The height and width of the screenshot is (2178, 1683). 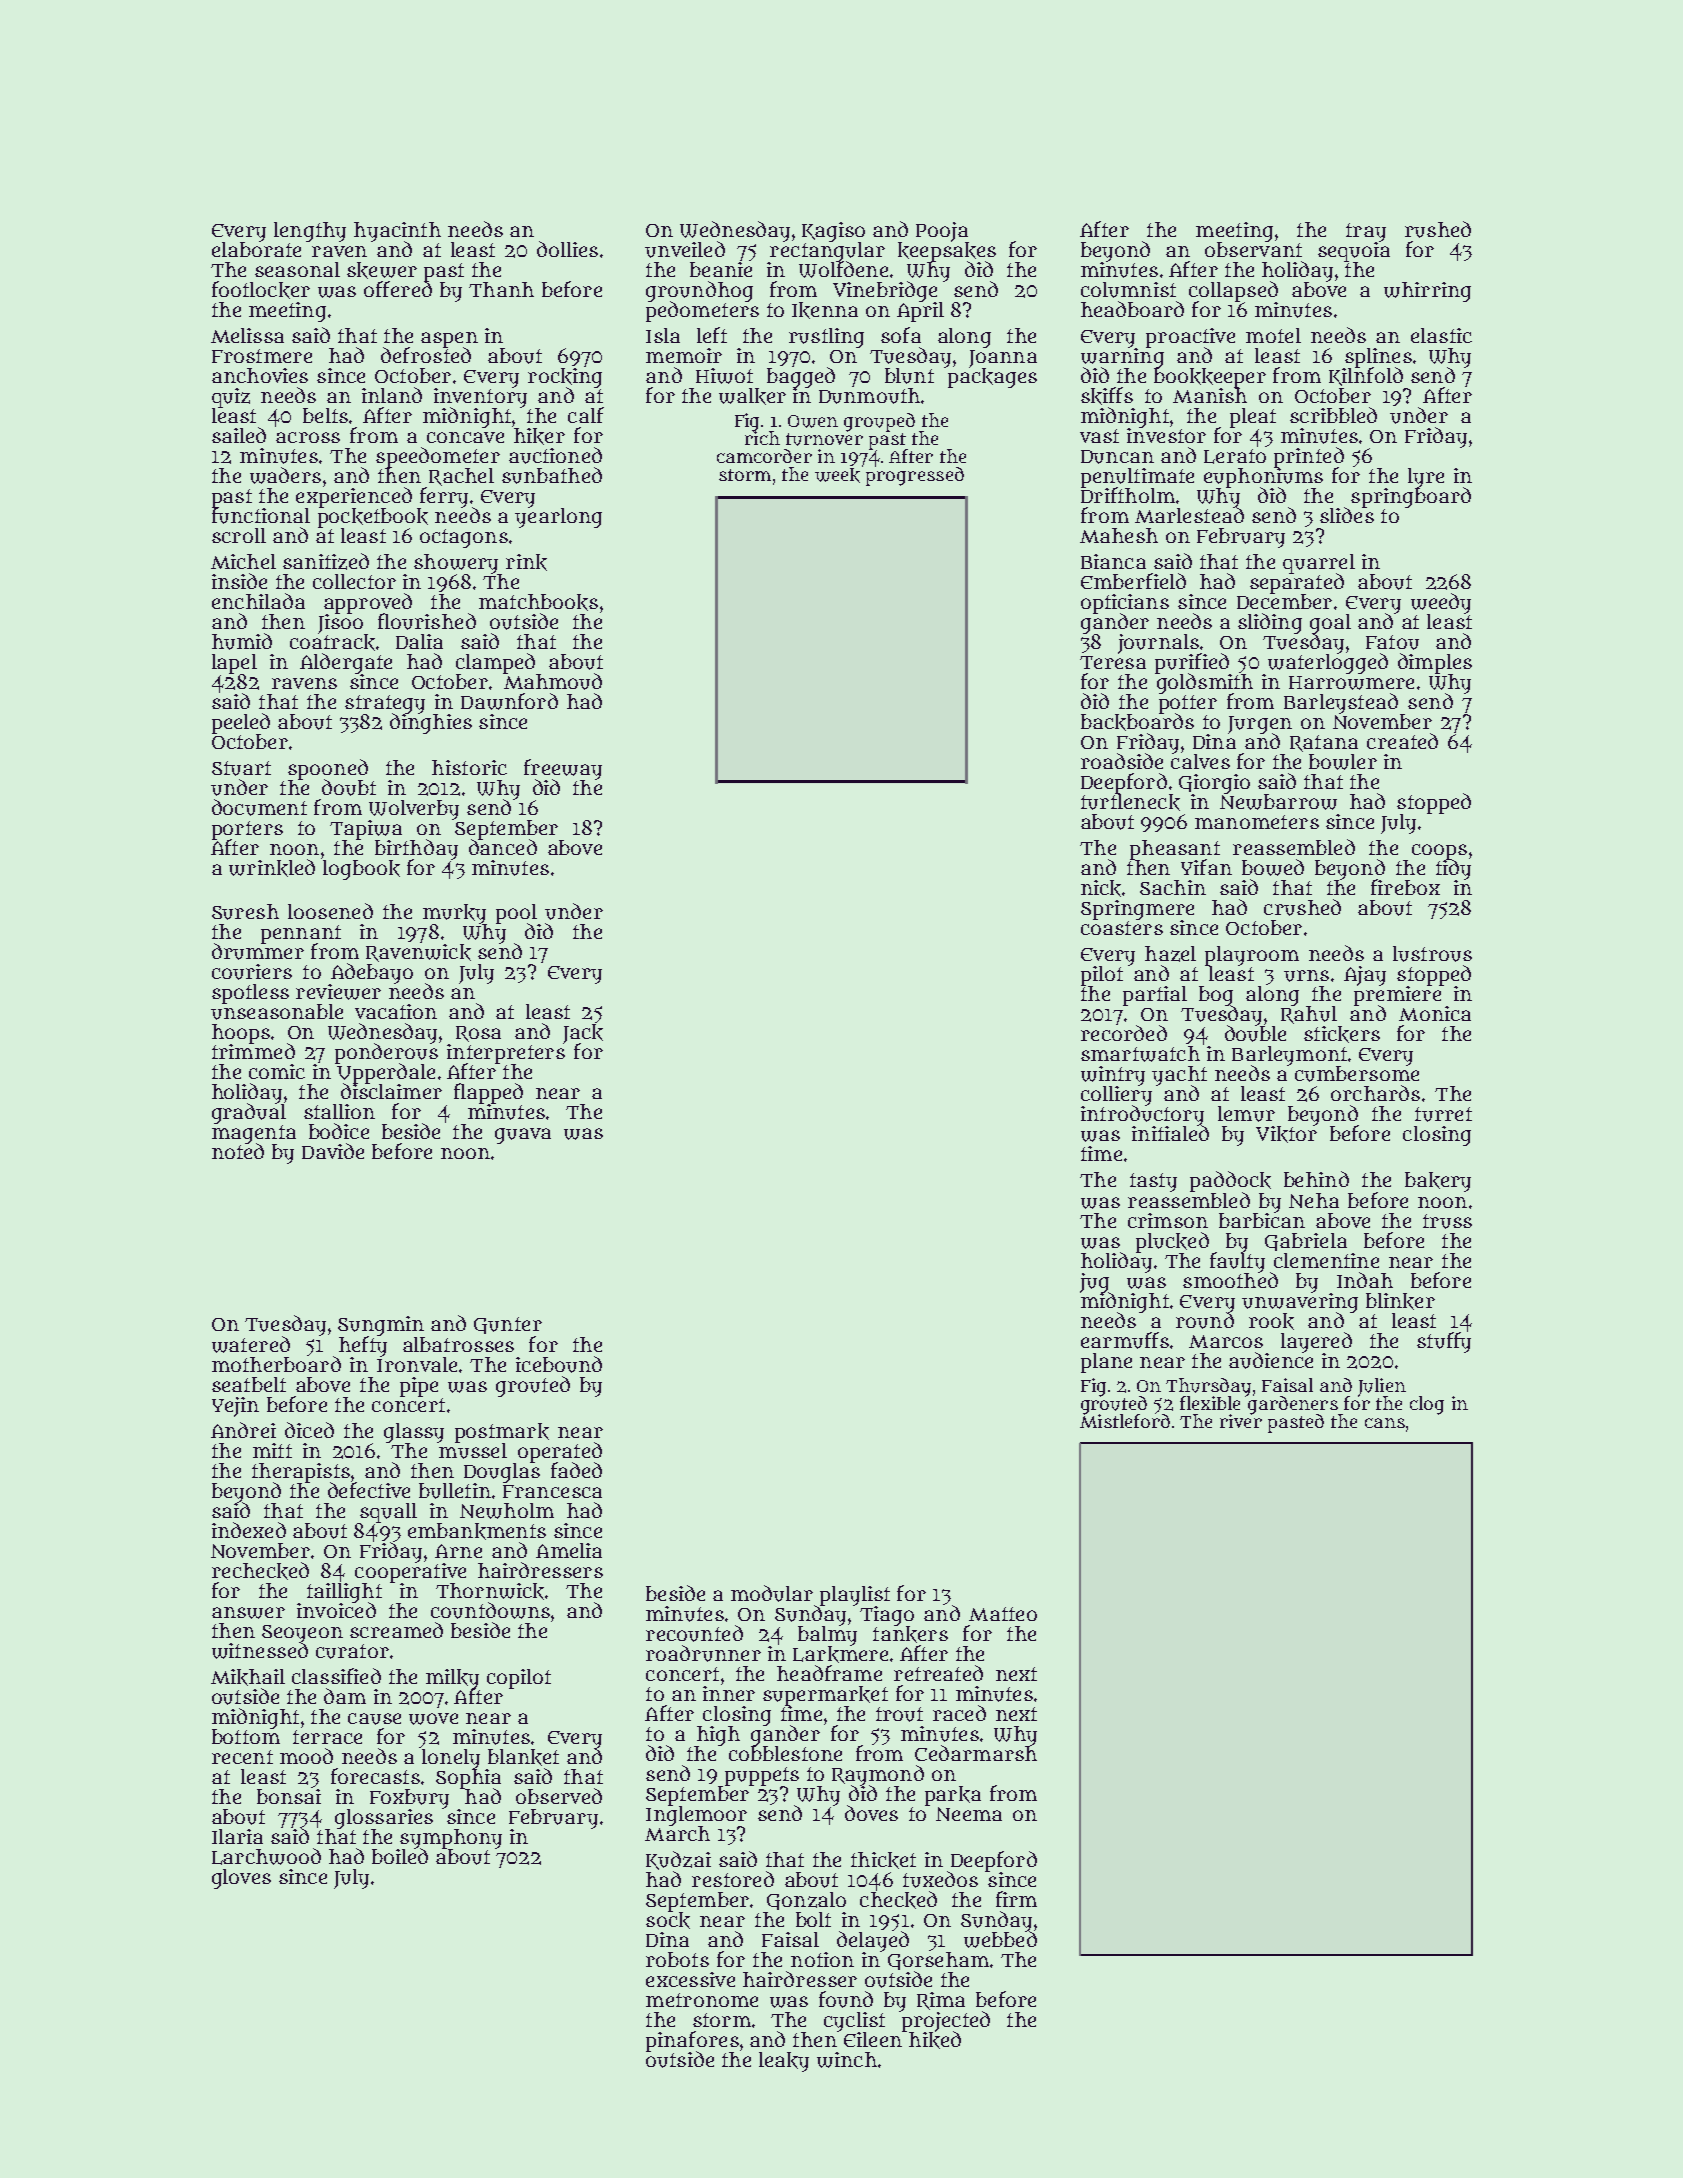 What do you see at coordinates (1366, 232) in the screenshot?
I see `tray` at bounding box center [1366, 232].
